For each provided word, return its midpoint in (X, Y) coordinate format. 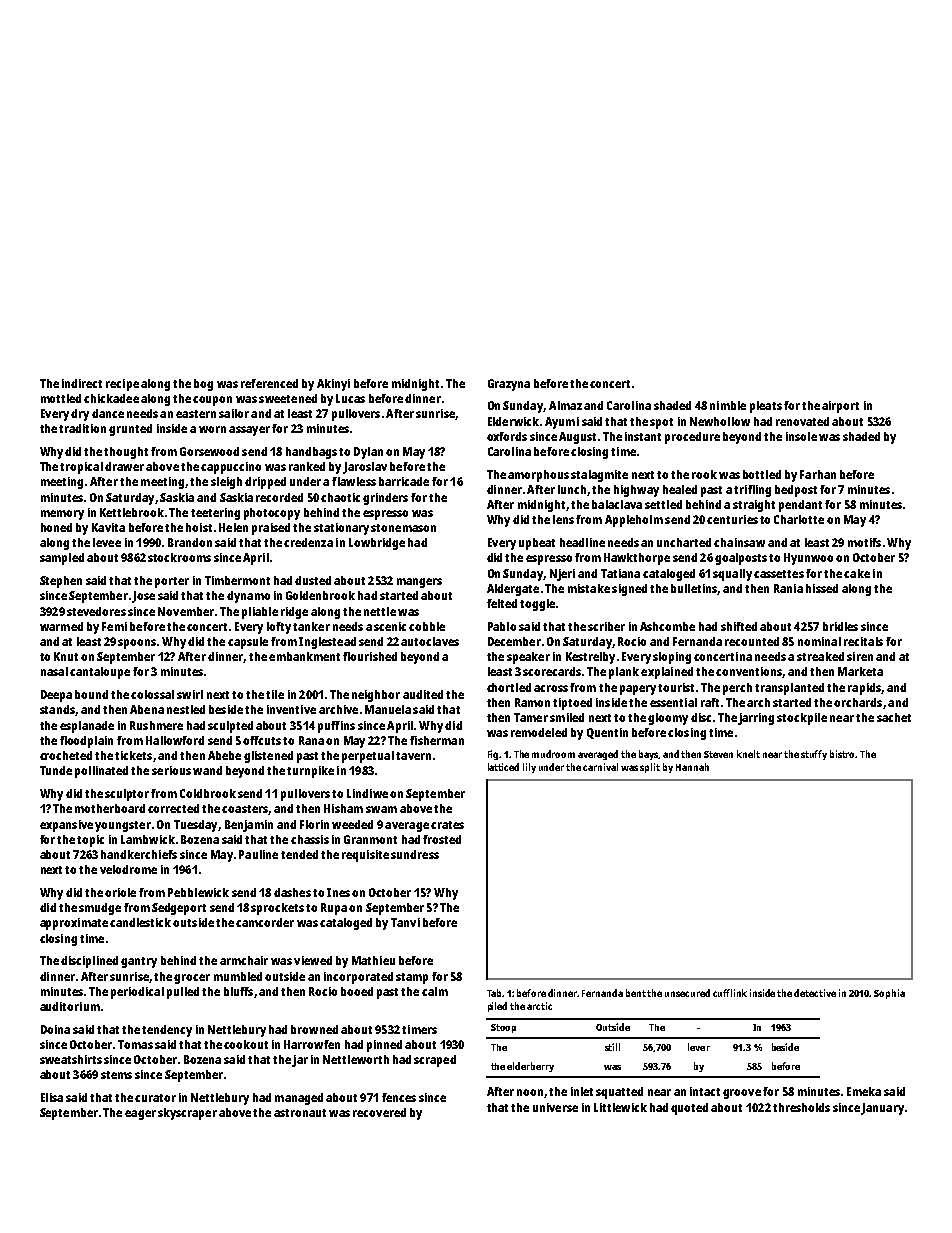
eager (140, 1115)
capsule (248, 643)
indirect (82, 383)
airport (840, 407)
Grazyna (509, 385)
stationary (341, 529)
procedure (692, 438)
